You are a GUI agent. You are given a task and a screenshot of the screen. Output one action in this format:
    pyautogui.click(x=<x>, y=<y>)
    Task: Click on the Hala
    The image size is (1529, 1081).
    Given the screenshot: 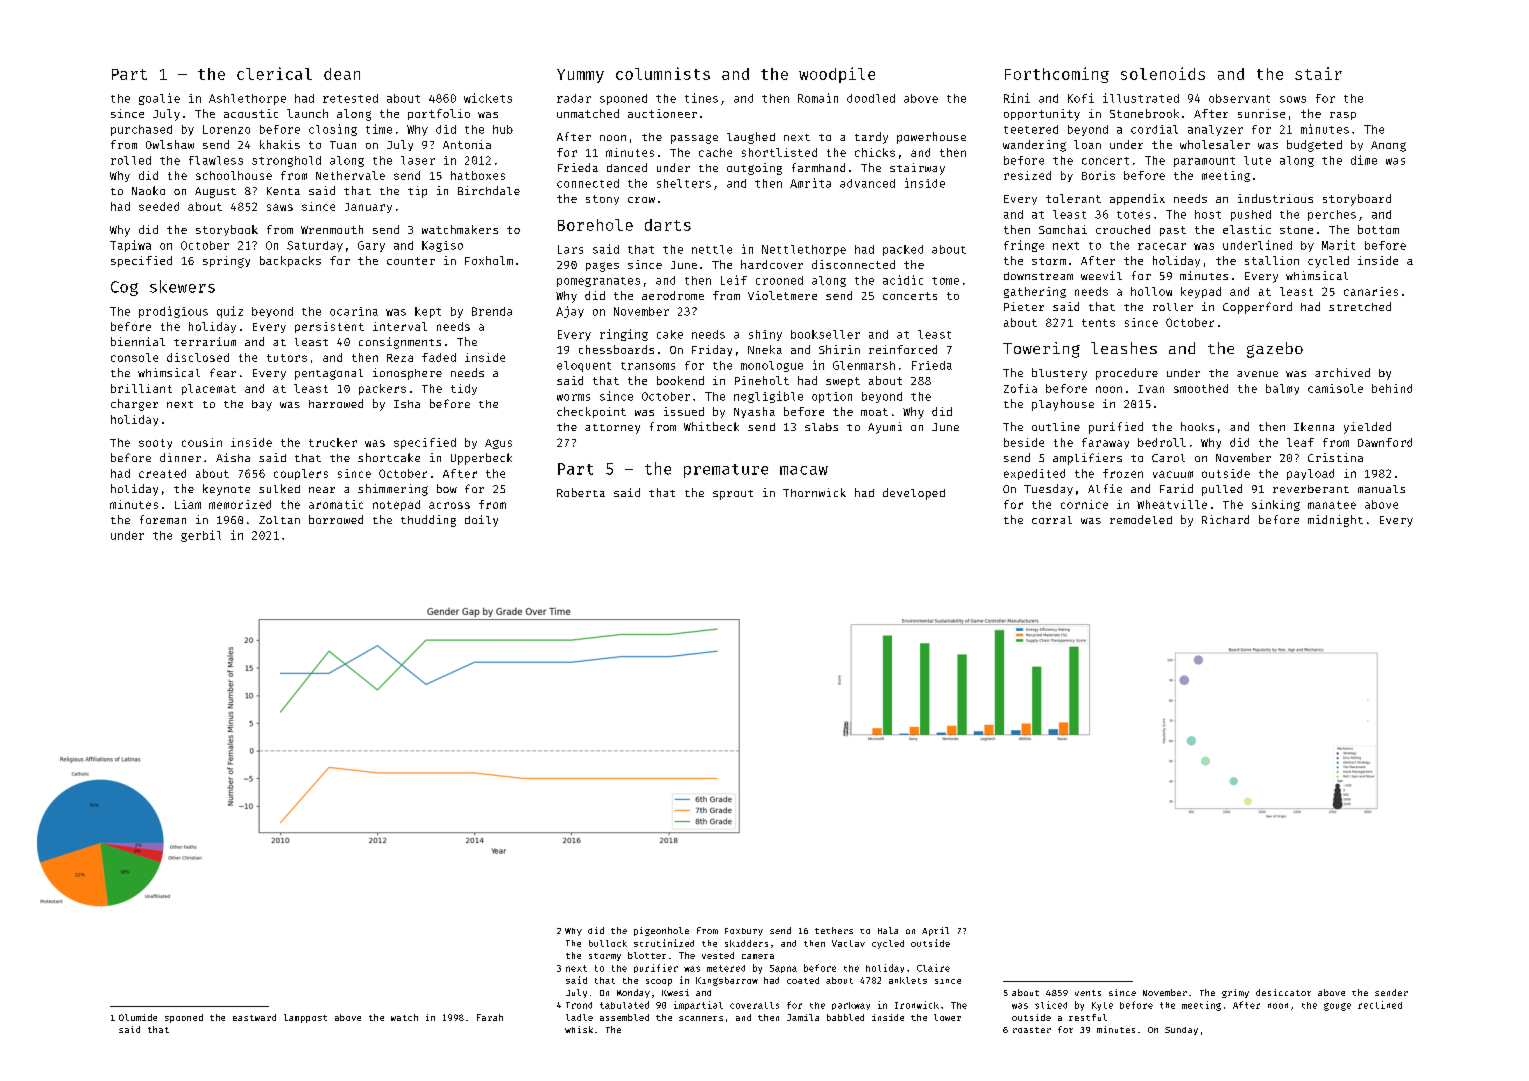 What is the action you would take?
    pyautogui.click(x=888, y=930)
